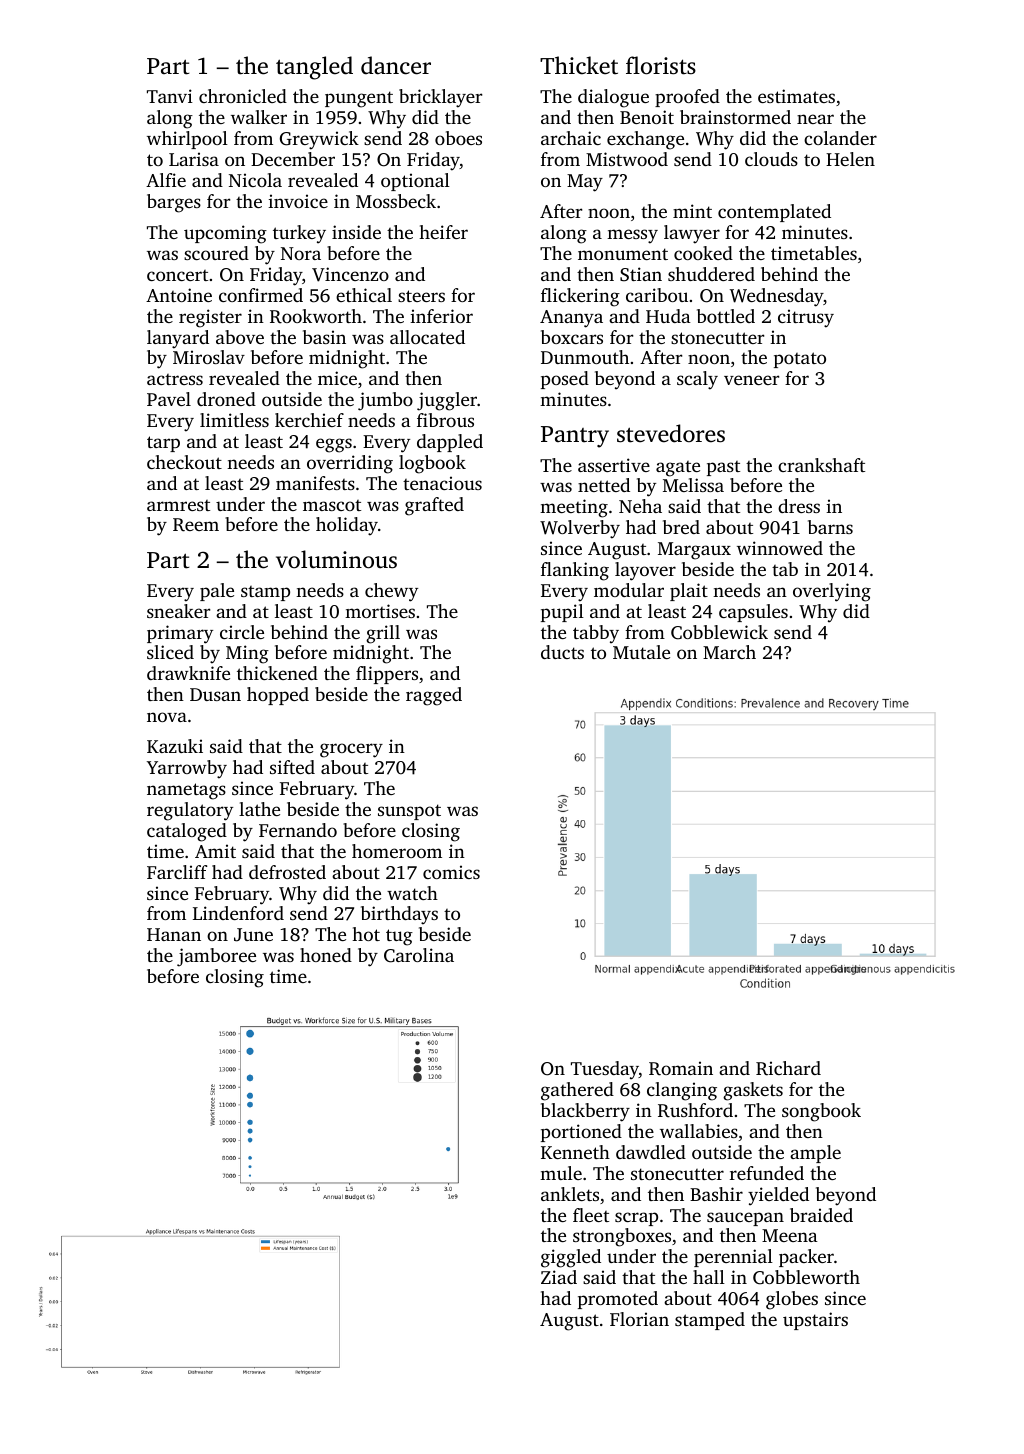  I want to click on gathered, so click(577, 1091).
